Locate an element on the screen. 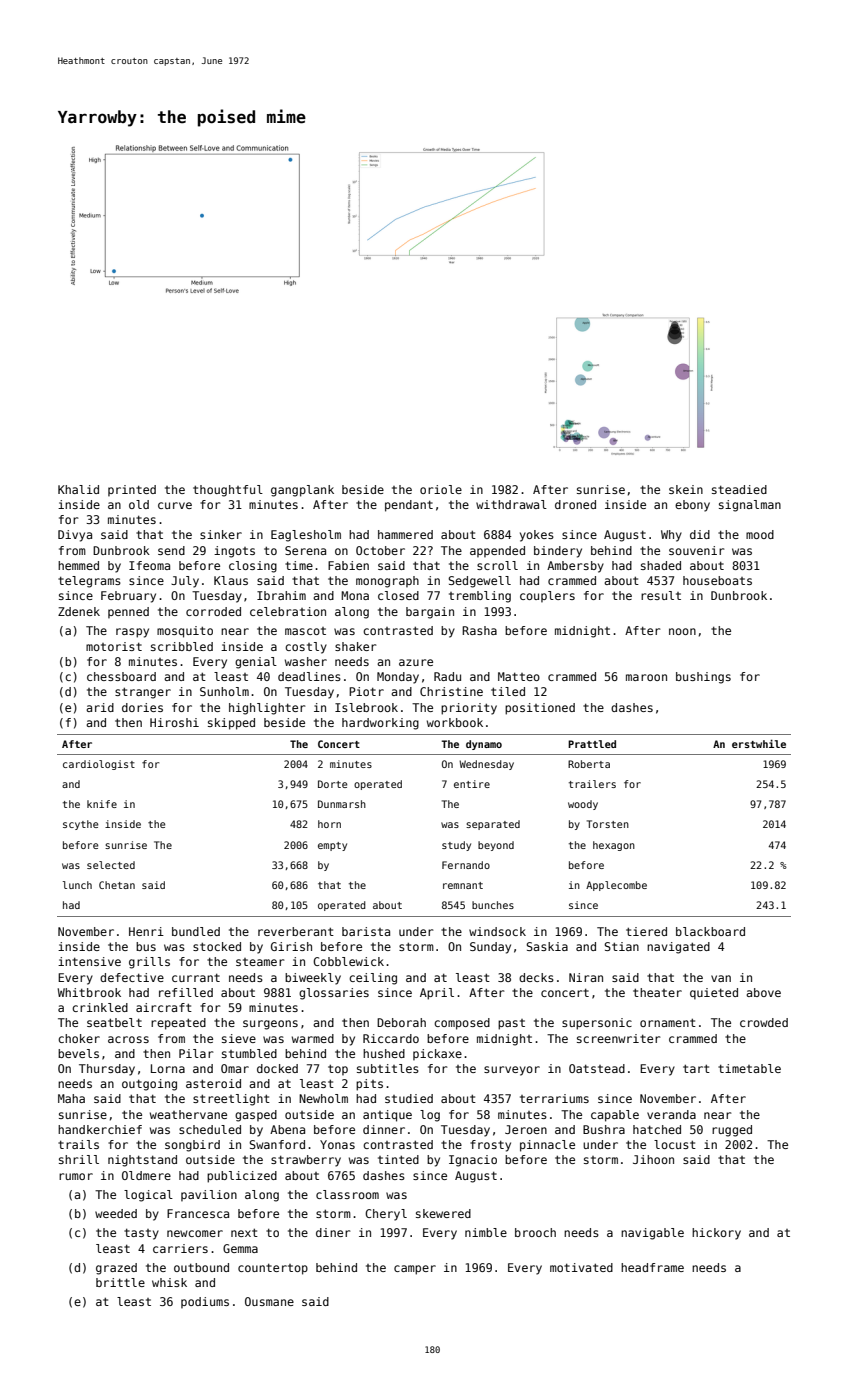 This screenshot has height=1400, width=849. skein is located at coordinates (686, 489).
